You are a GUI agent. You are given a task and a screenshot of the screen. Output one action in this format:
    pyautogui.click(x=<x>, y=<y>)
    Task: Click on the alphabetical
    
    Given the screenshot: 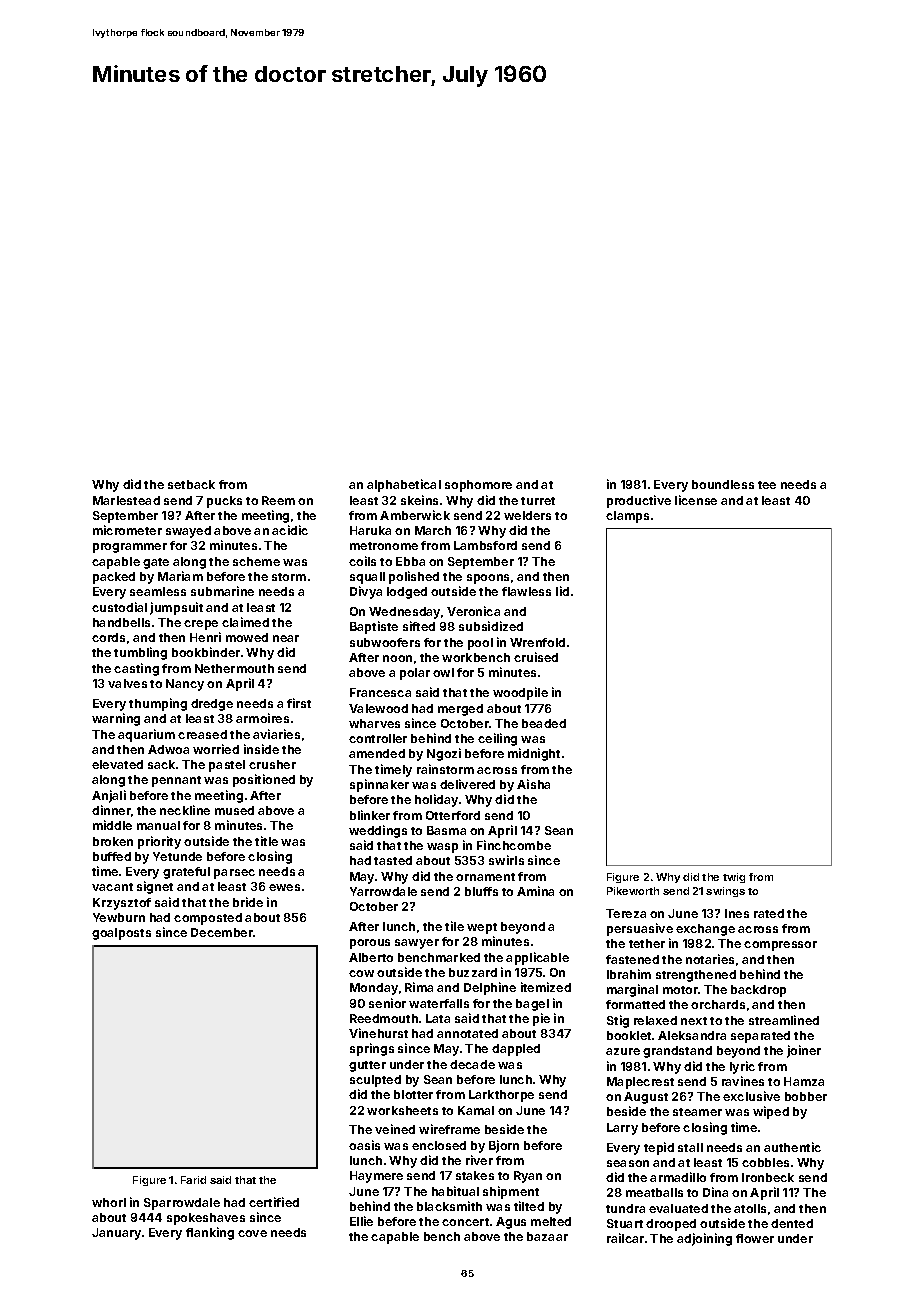 What is the action you would take?
    pyautogui.click(x=404, y=485)
